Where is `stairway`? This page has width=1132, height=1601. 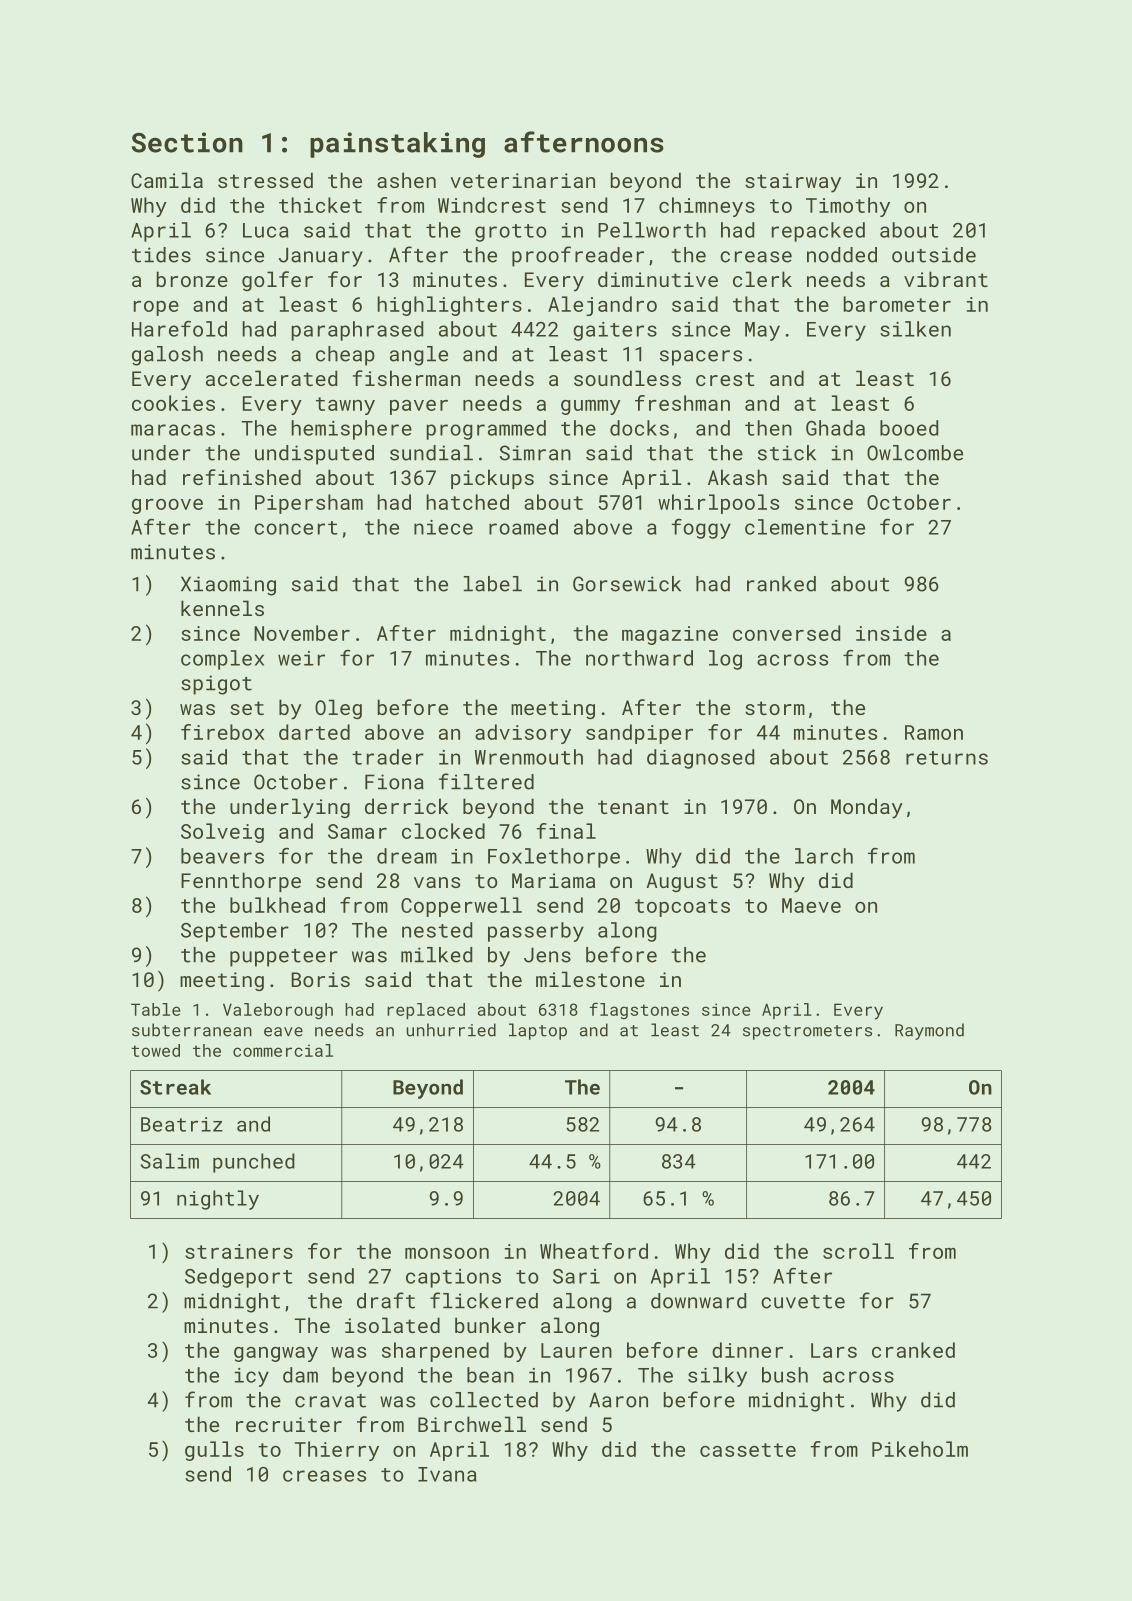 stairway is located at coordinates (793, 183).
